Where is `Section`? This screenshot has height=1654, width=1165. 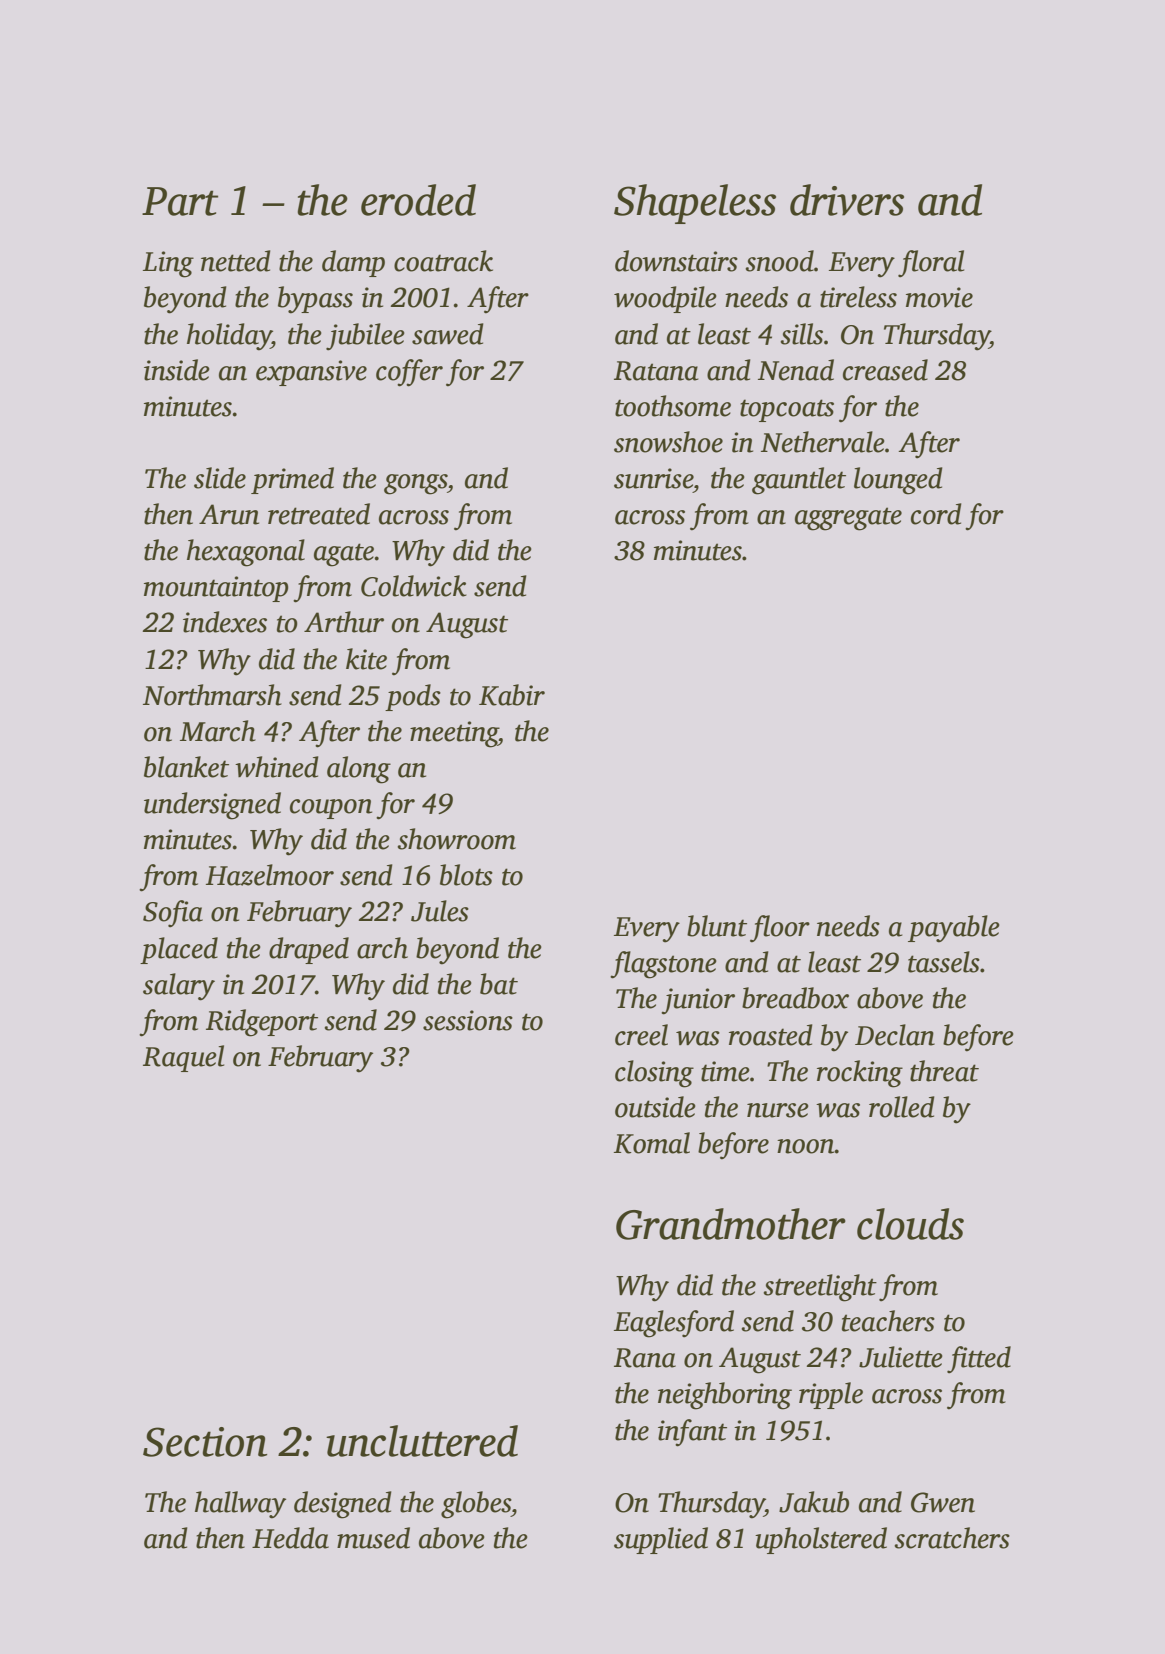
Section is located at coordinates (205, 1442).
